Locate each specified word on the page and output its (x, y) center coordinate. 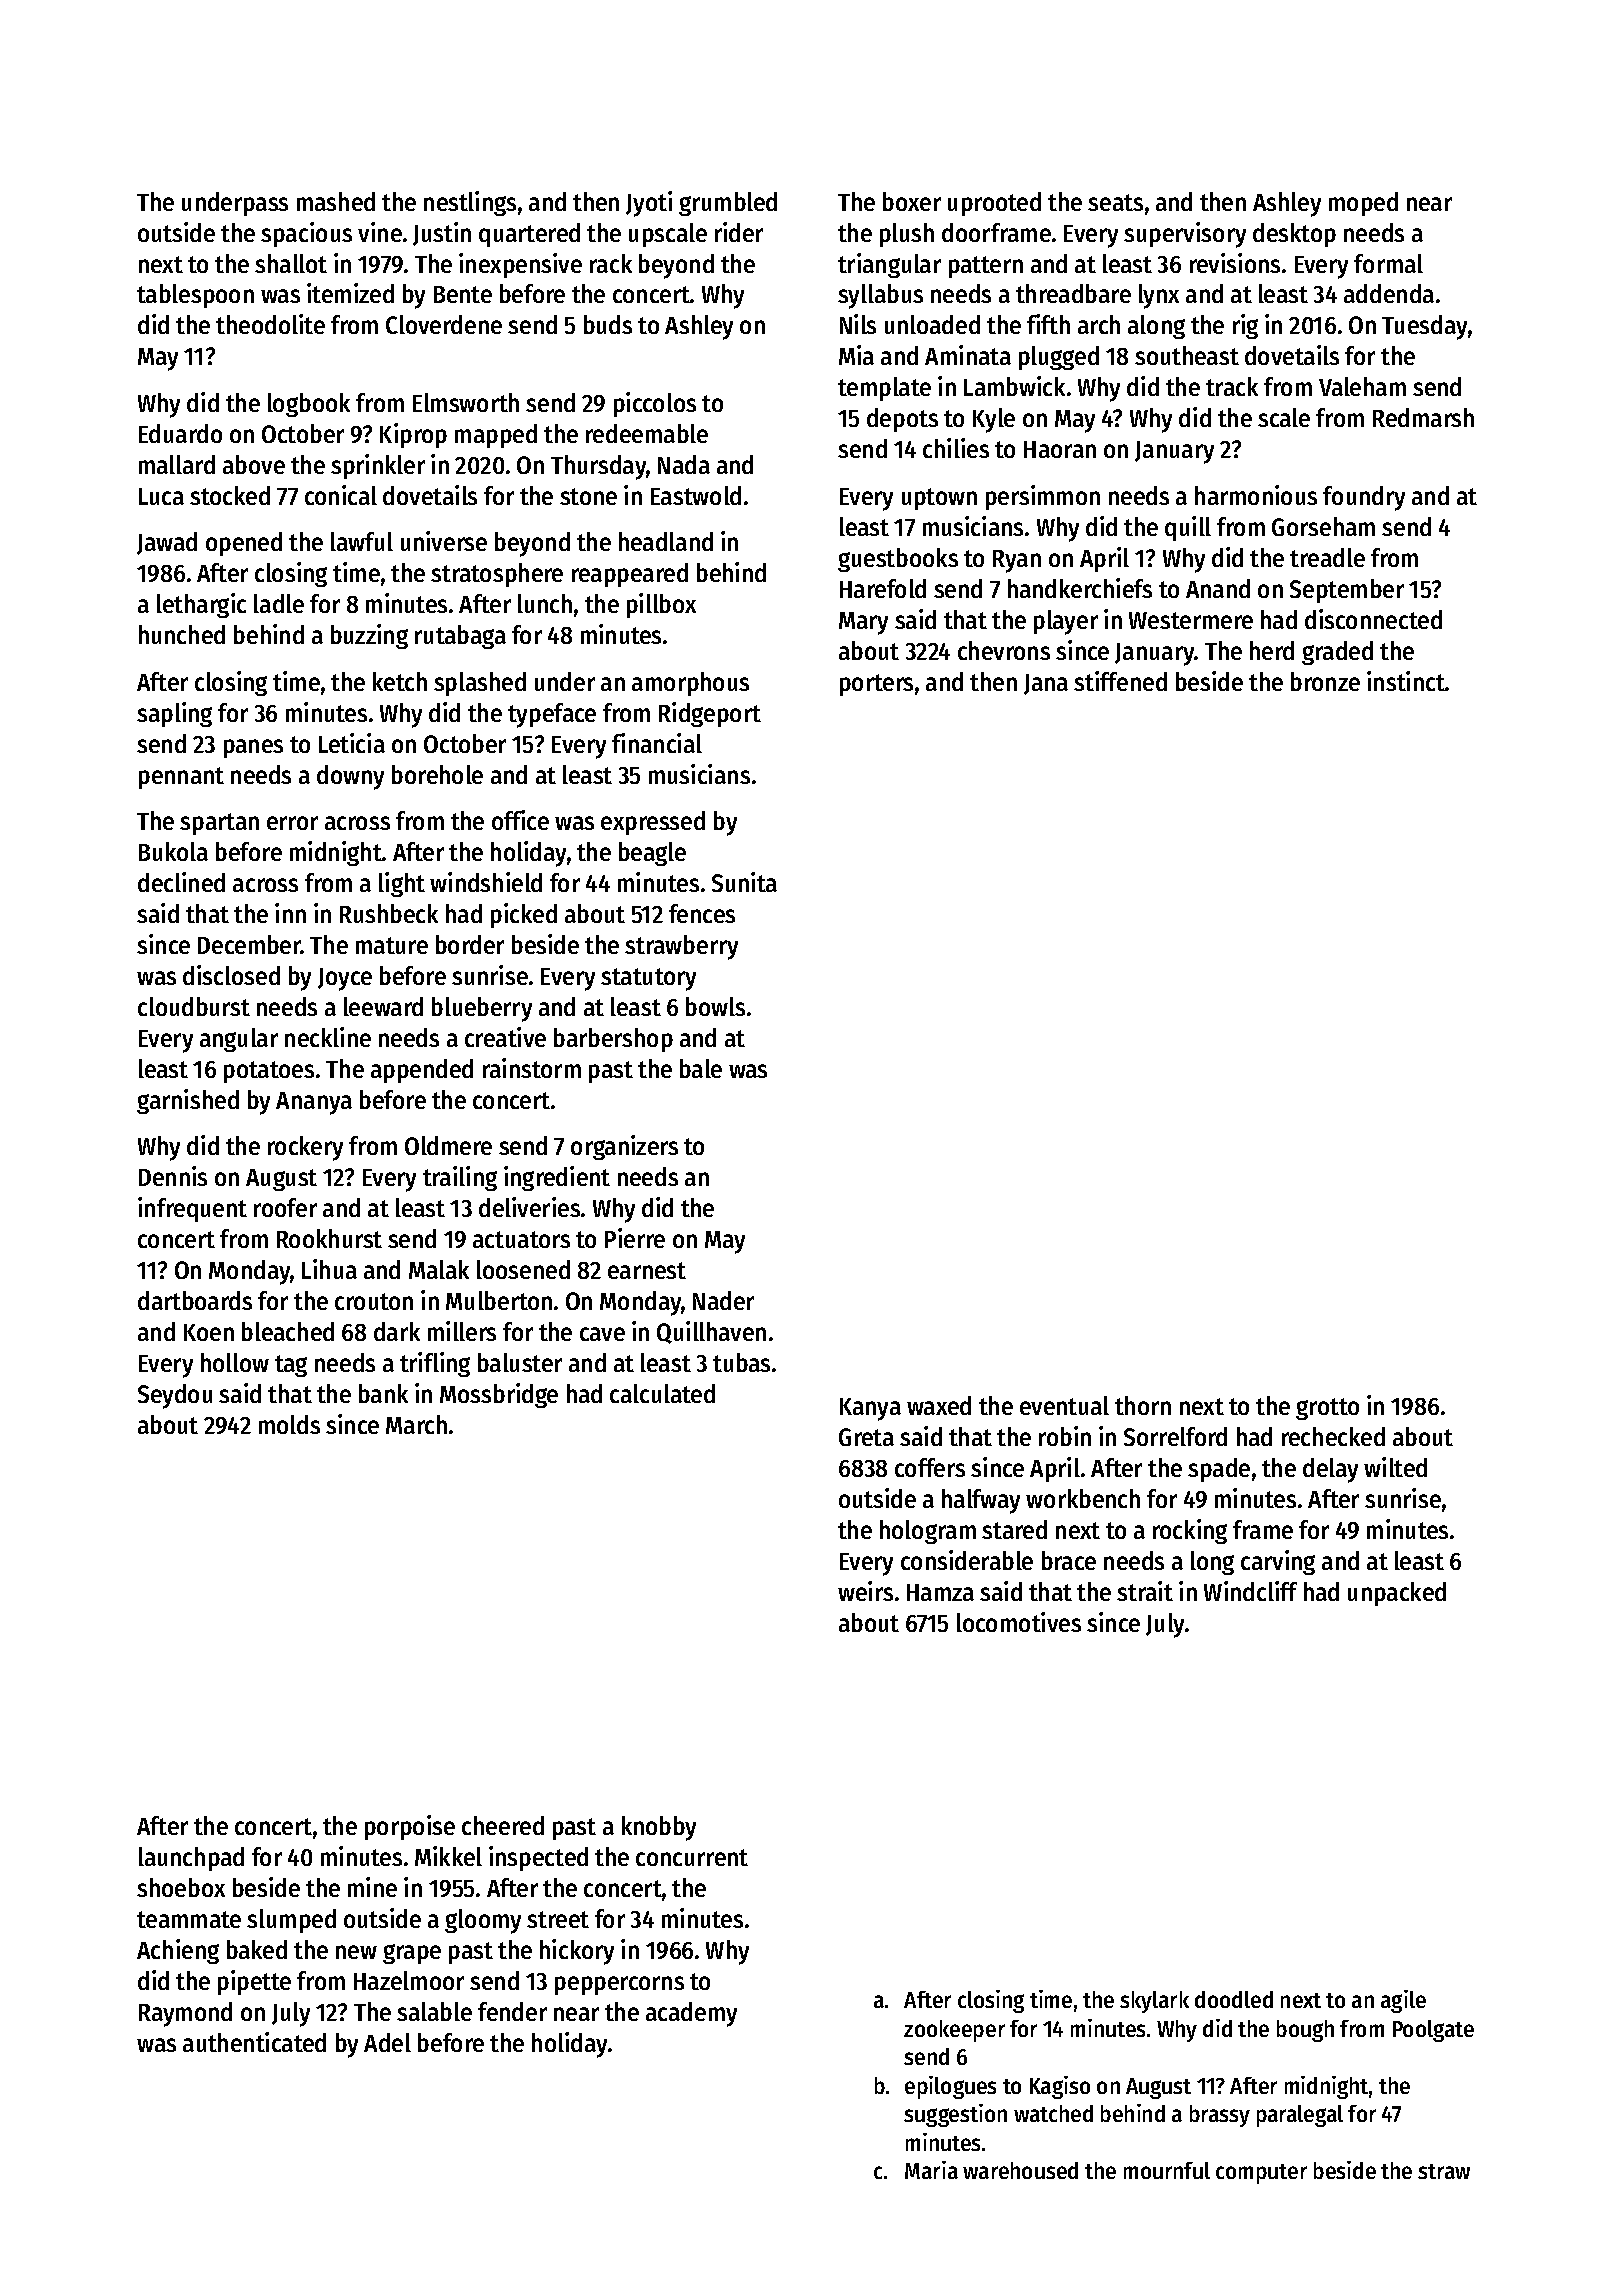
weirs (865, 1591)
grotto (1327, 1409)
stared (1014, 1529)
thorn (1143, 1405)
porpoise (410, 1827)
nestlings (470, 203)
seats (1115, 202)
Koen (209, 1332)
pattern (986, 267)
